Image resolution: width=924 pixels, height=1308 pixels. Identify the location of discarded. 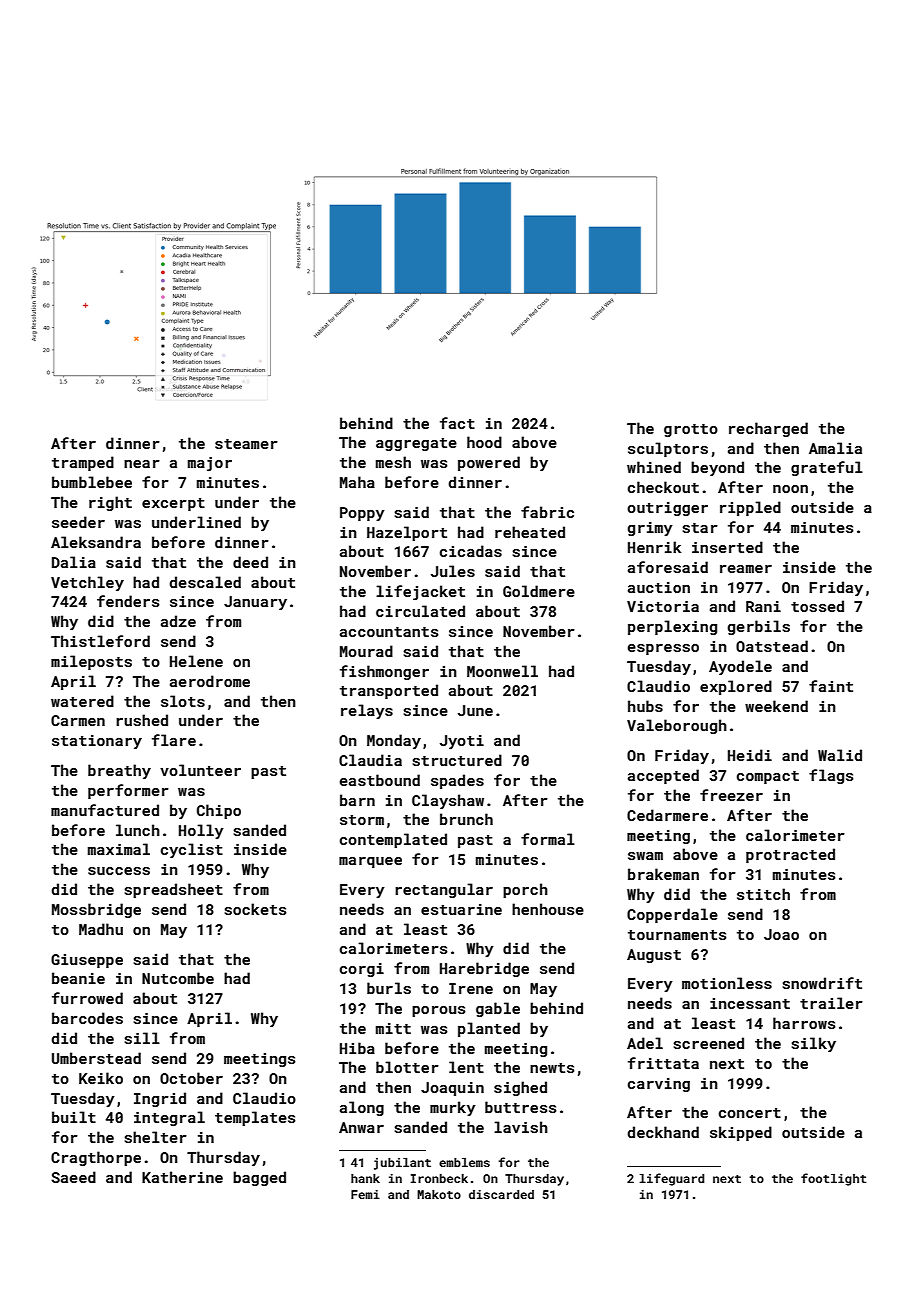
(501, 1194).
